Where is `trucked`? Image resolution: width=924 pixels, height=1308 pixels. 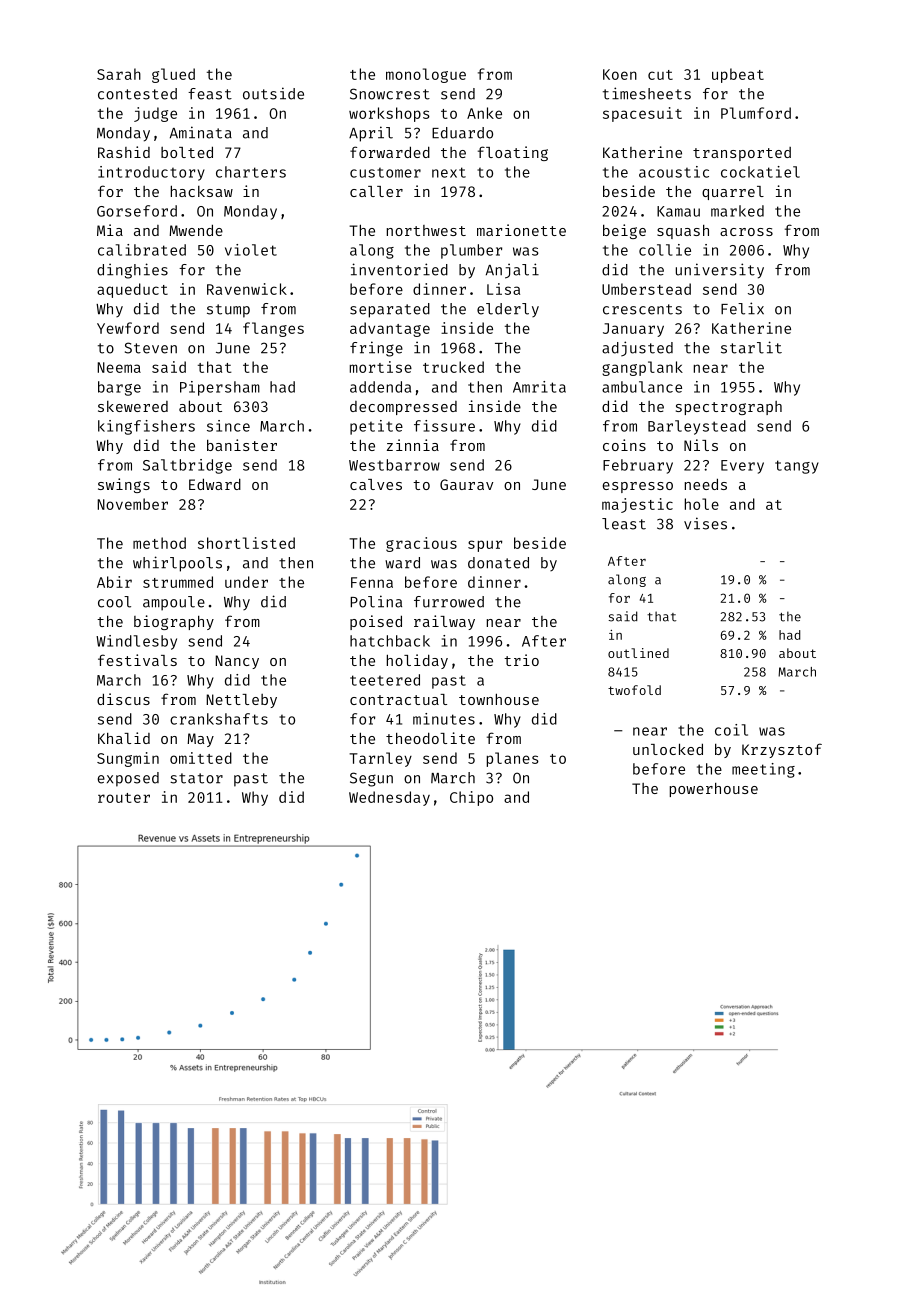 trucked is located at coordinates (453, 367).
